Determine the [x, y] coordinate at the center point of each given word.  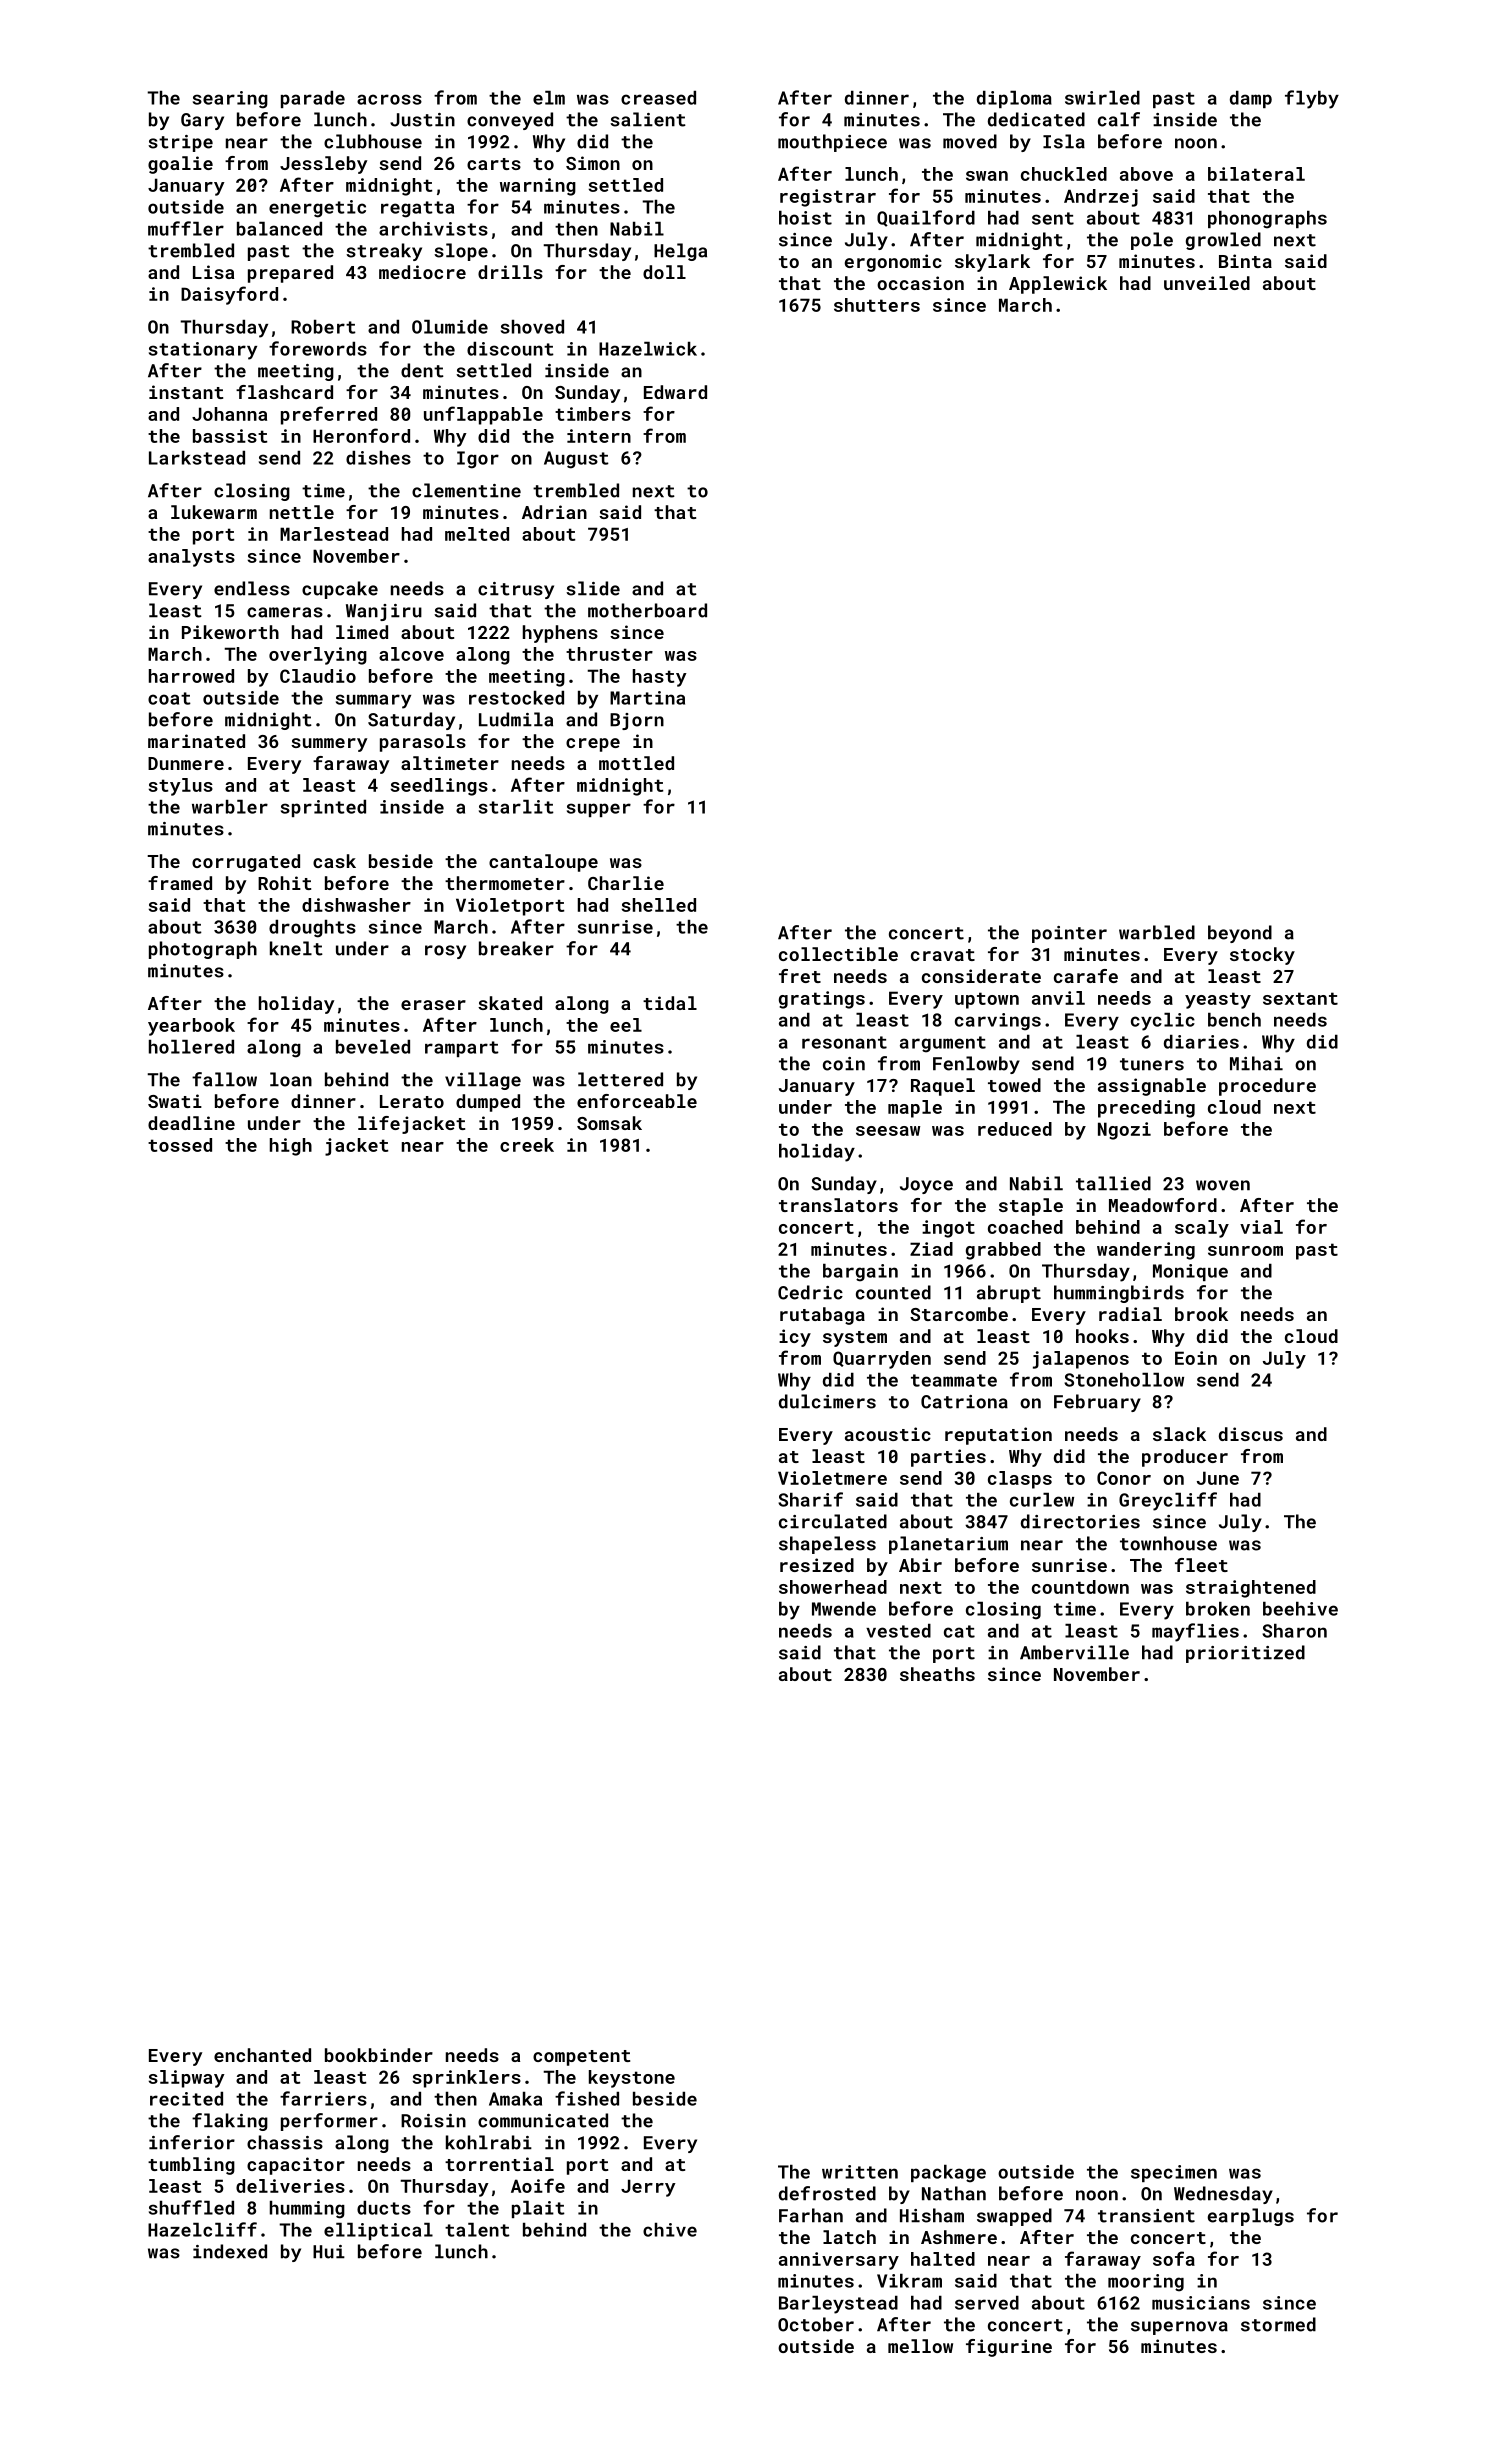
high [291, 1147]
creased [658, 98]
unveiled [1207, 283]
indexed [230, 2251]
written [860, 2172]
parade [313, 99]
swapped [1014, 2217]
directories [1080, 1521]
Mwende [844, 1609]
